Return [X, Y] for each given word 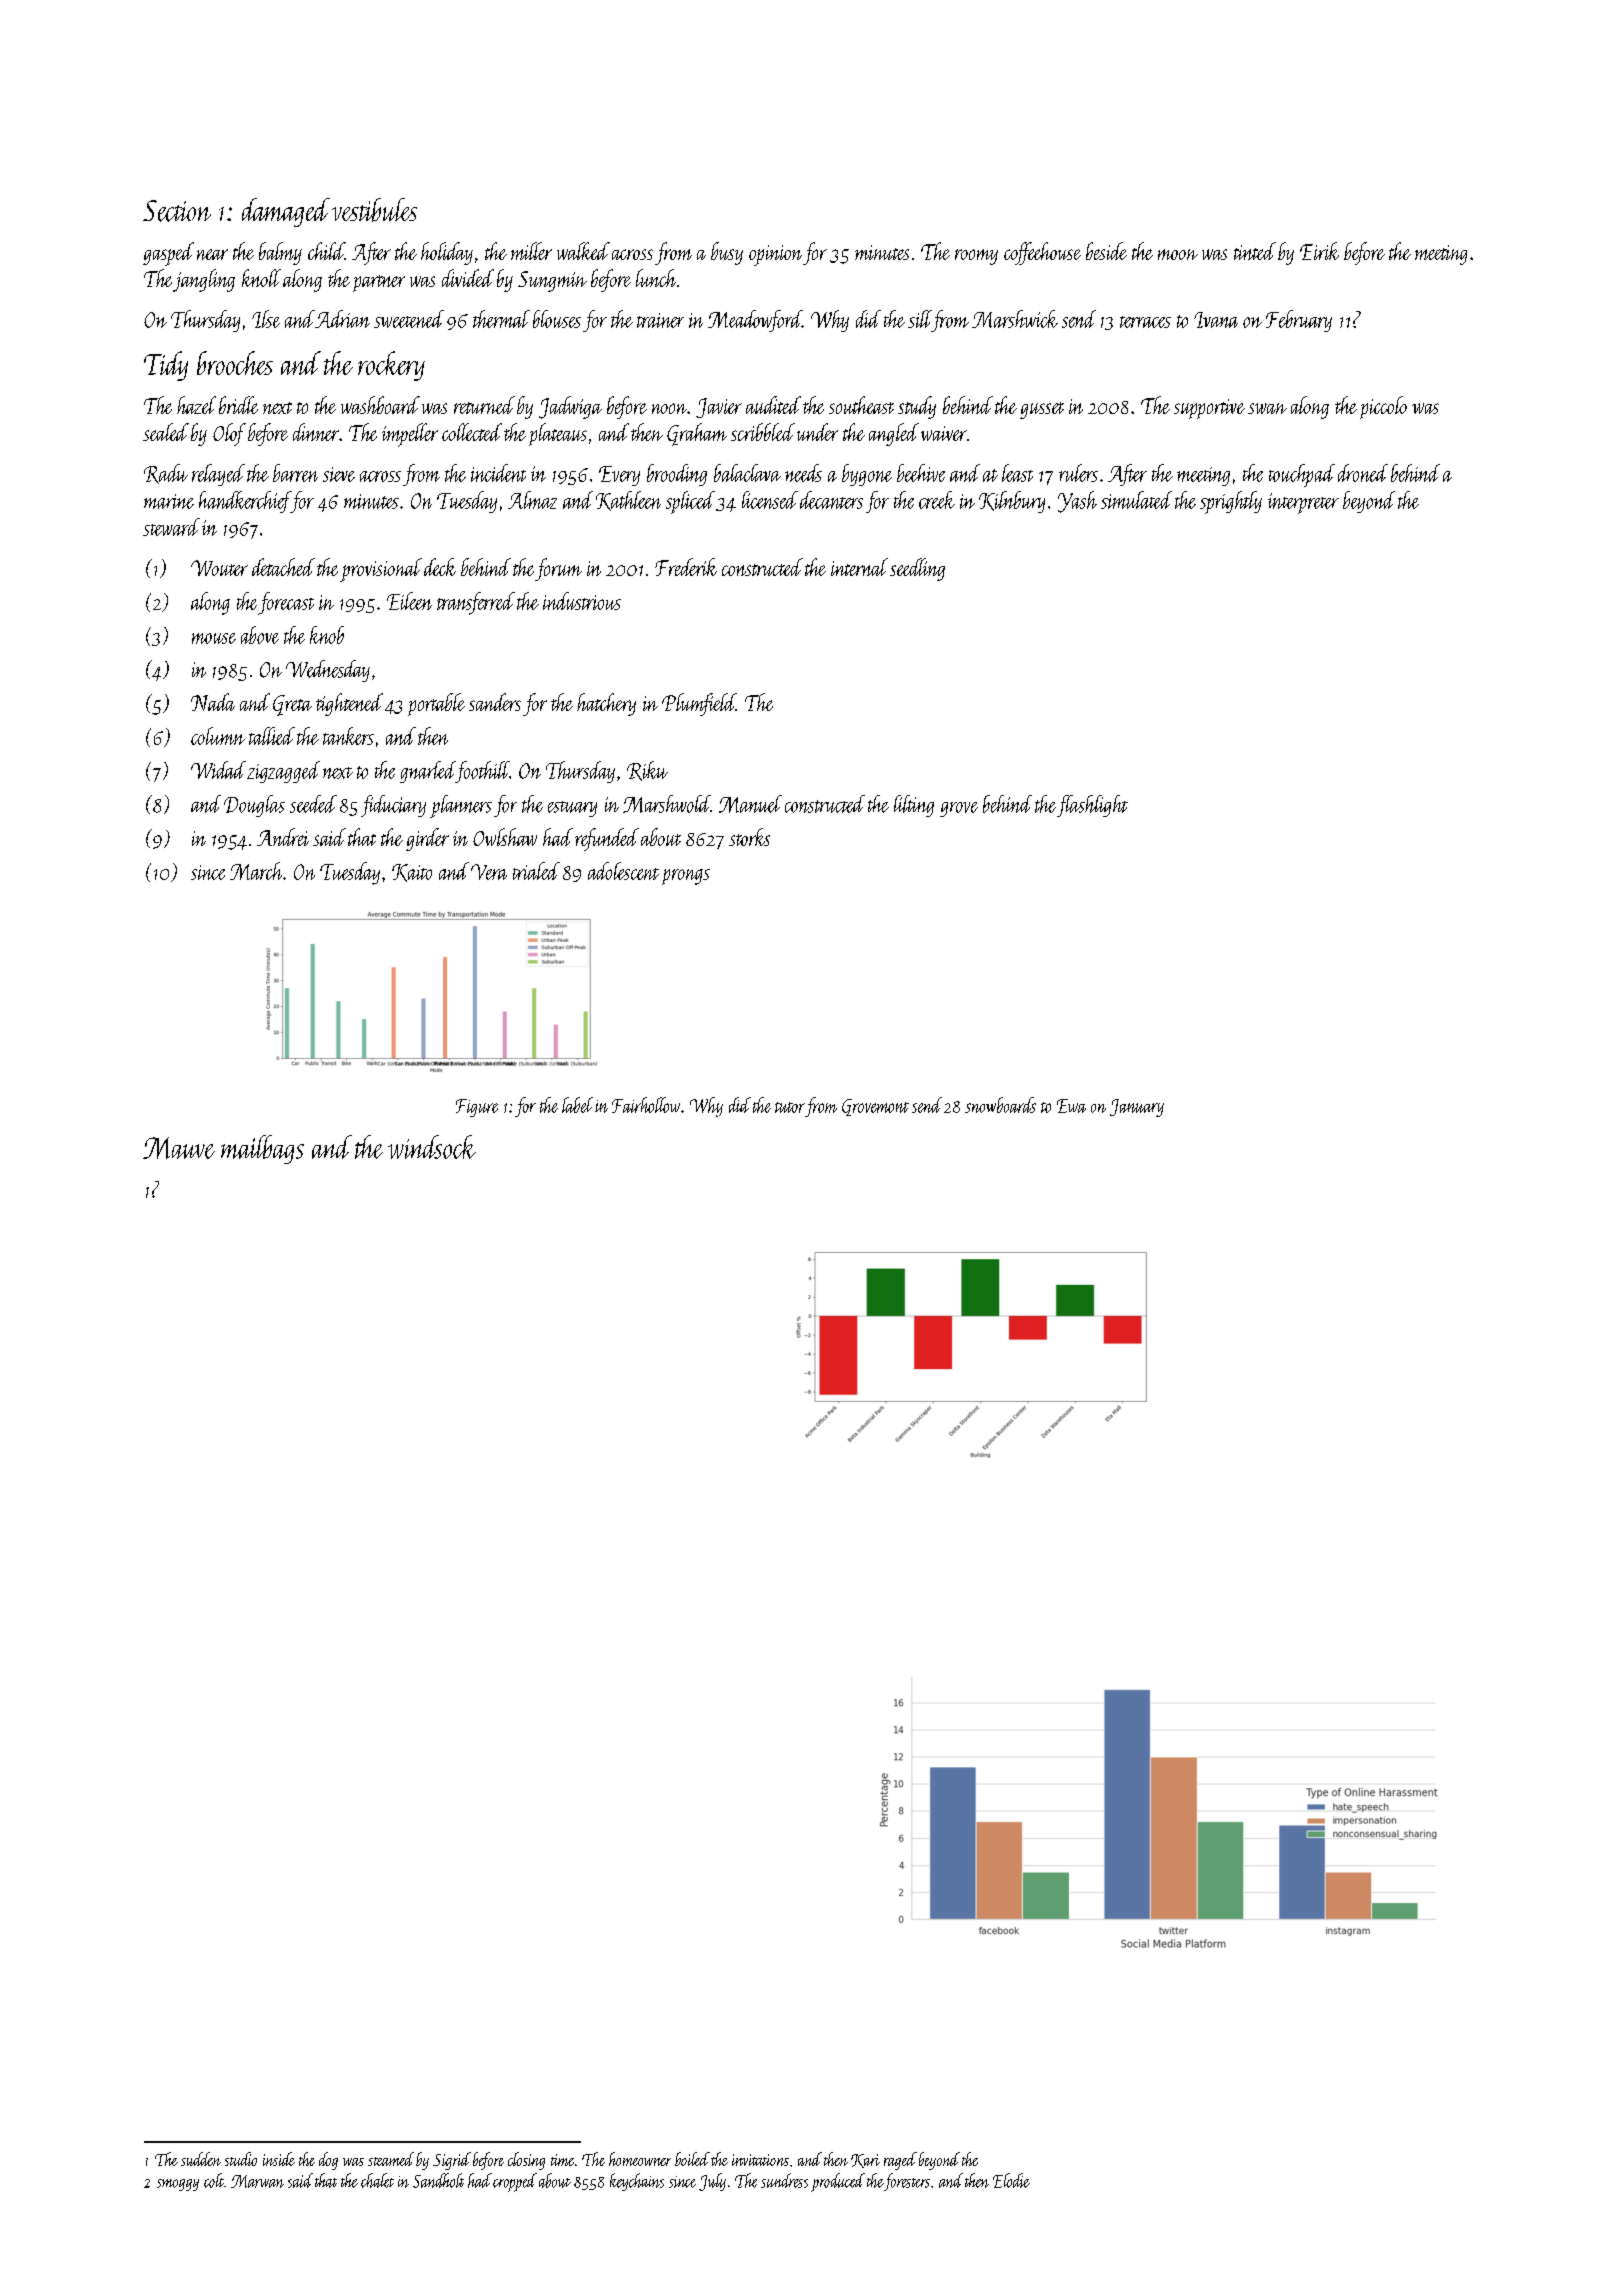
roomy [976, 257]
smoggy [178, 2185]
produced [838, 2182]
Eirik [1319, 251]
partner [379, 283]
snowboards [1000, 1105]
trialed [536, 871]
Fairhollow [646, 1105]
